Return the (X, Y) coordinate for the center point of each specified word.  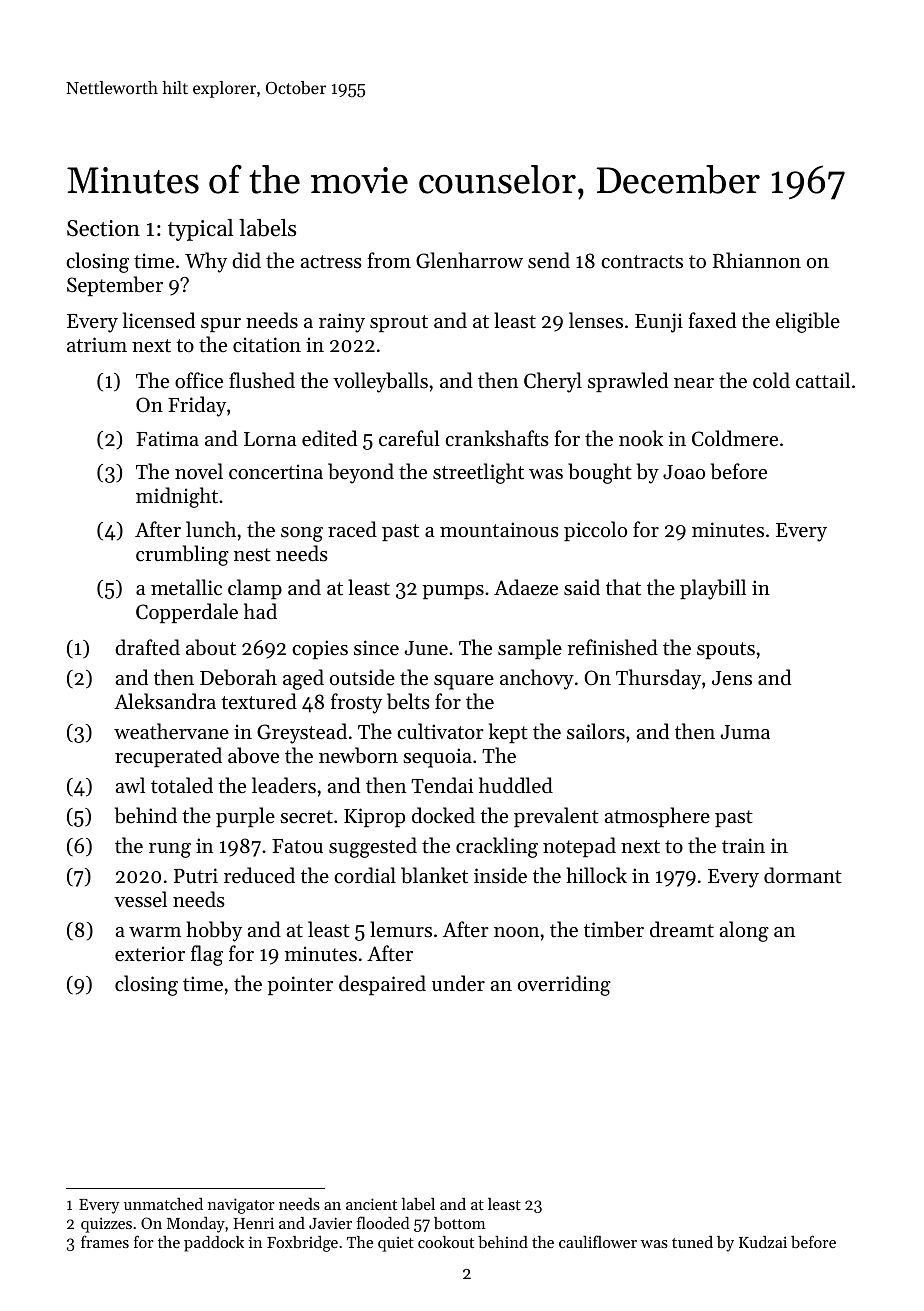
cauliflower (598, 1241)
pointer (300, 985)
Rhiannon (757, 260)
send (549, 260)
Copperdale (187, 613)
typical (200, 230)
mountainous (499, 530)
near (694, 383)
